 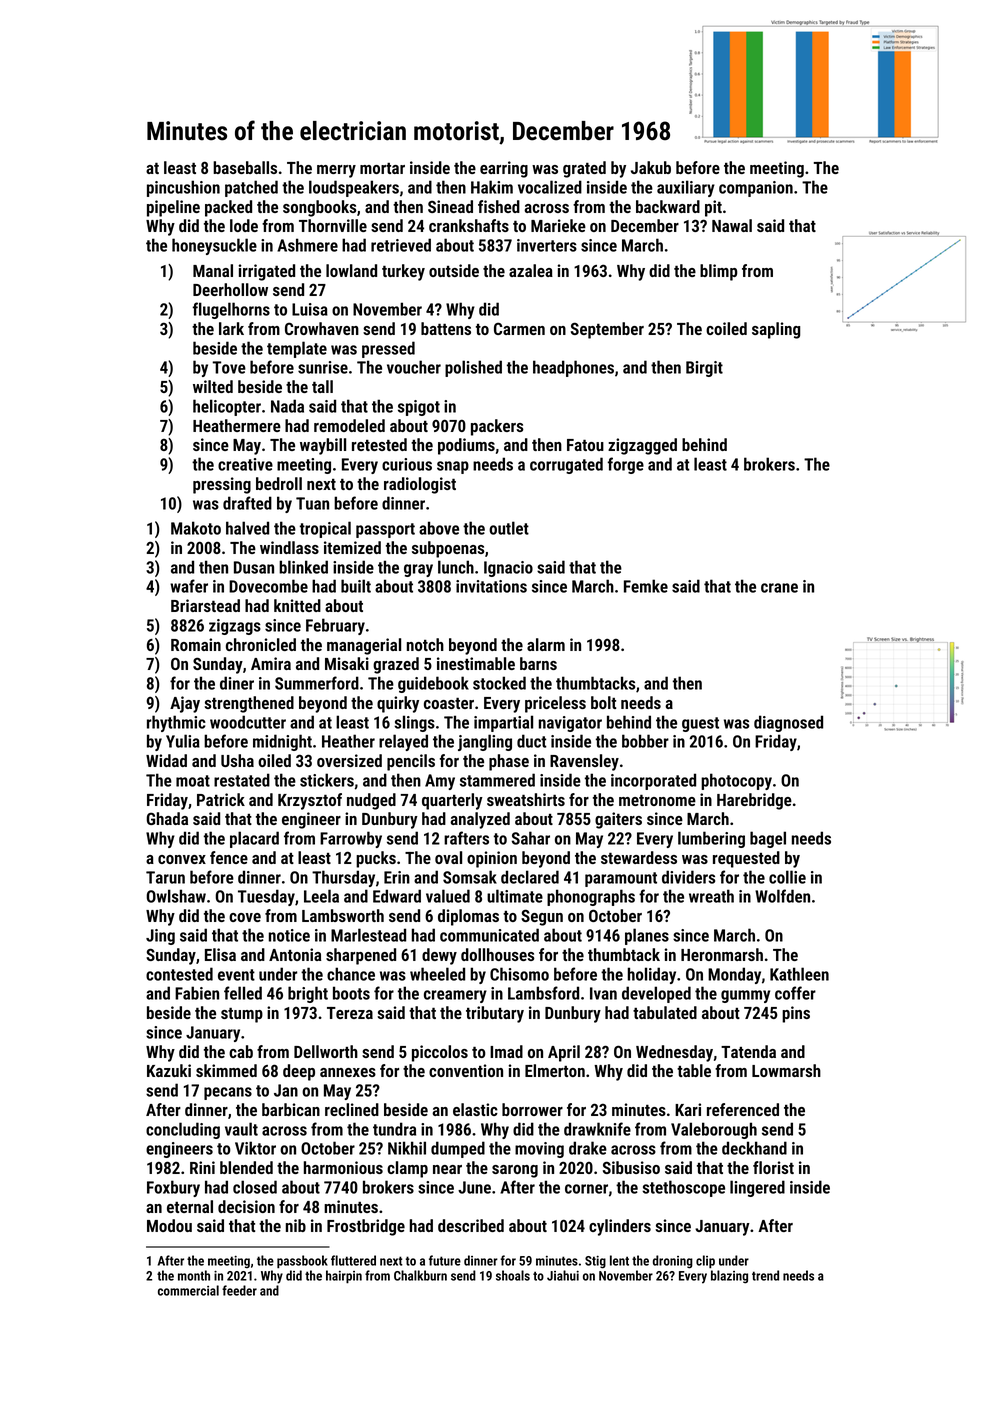 What do you see at coordinates (651, 167) in the screenshot?
I see `Jakub` at bounding box center [651, 167].
